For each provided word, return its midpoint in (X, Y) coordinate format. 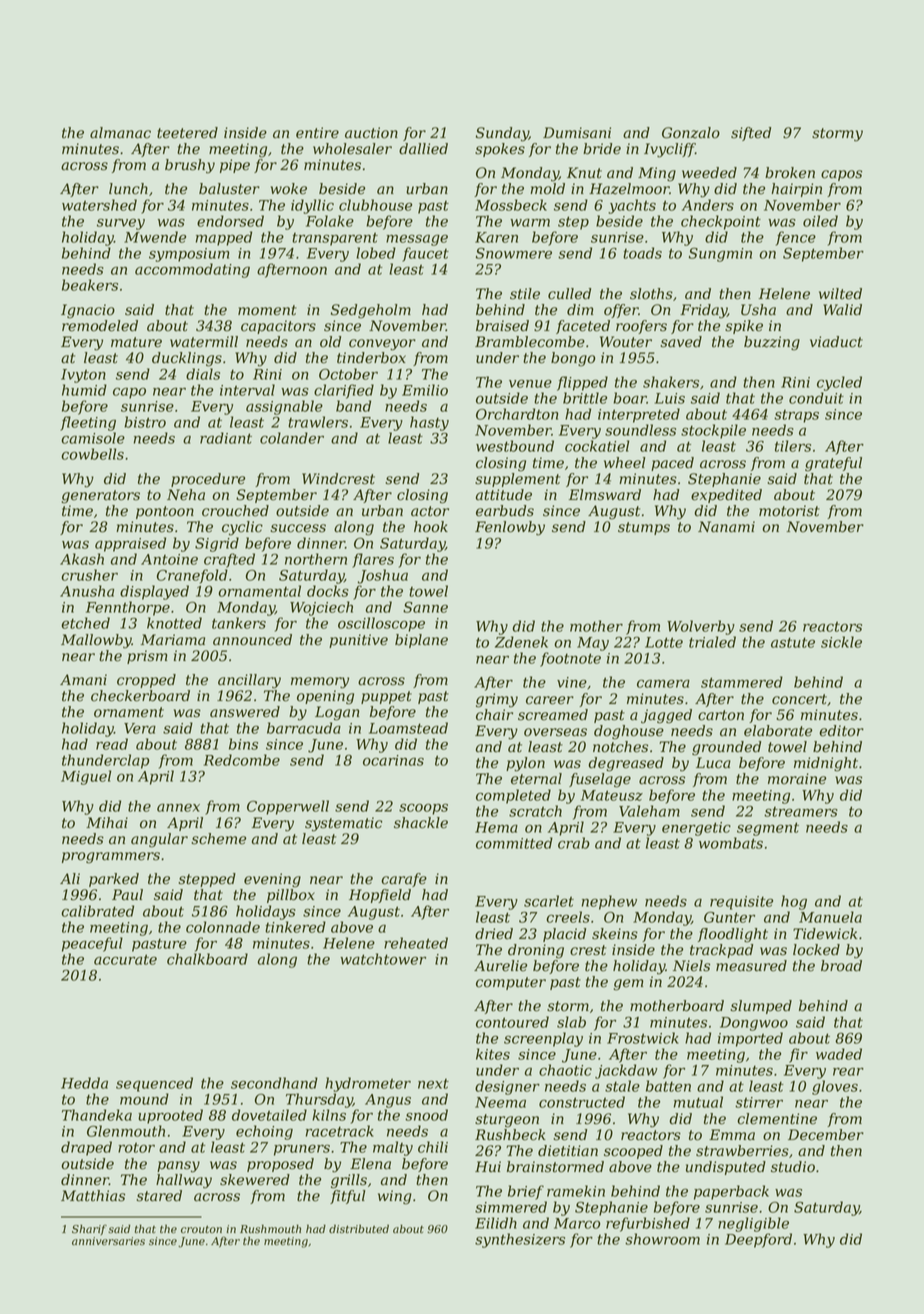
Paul (127, 895)
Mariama (173, 640)
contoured (512, 1022)
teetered (187, 133)
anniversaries (108, 1241)
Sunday (502, 134)
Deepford (758, 1240)
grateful (833, 464)
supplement (517, 480)
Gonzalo (691, 133)
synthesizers (520, 1240)
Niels (691, 966)
